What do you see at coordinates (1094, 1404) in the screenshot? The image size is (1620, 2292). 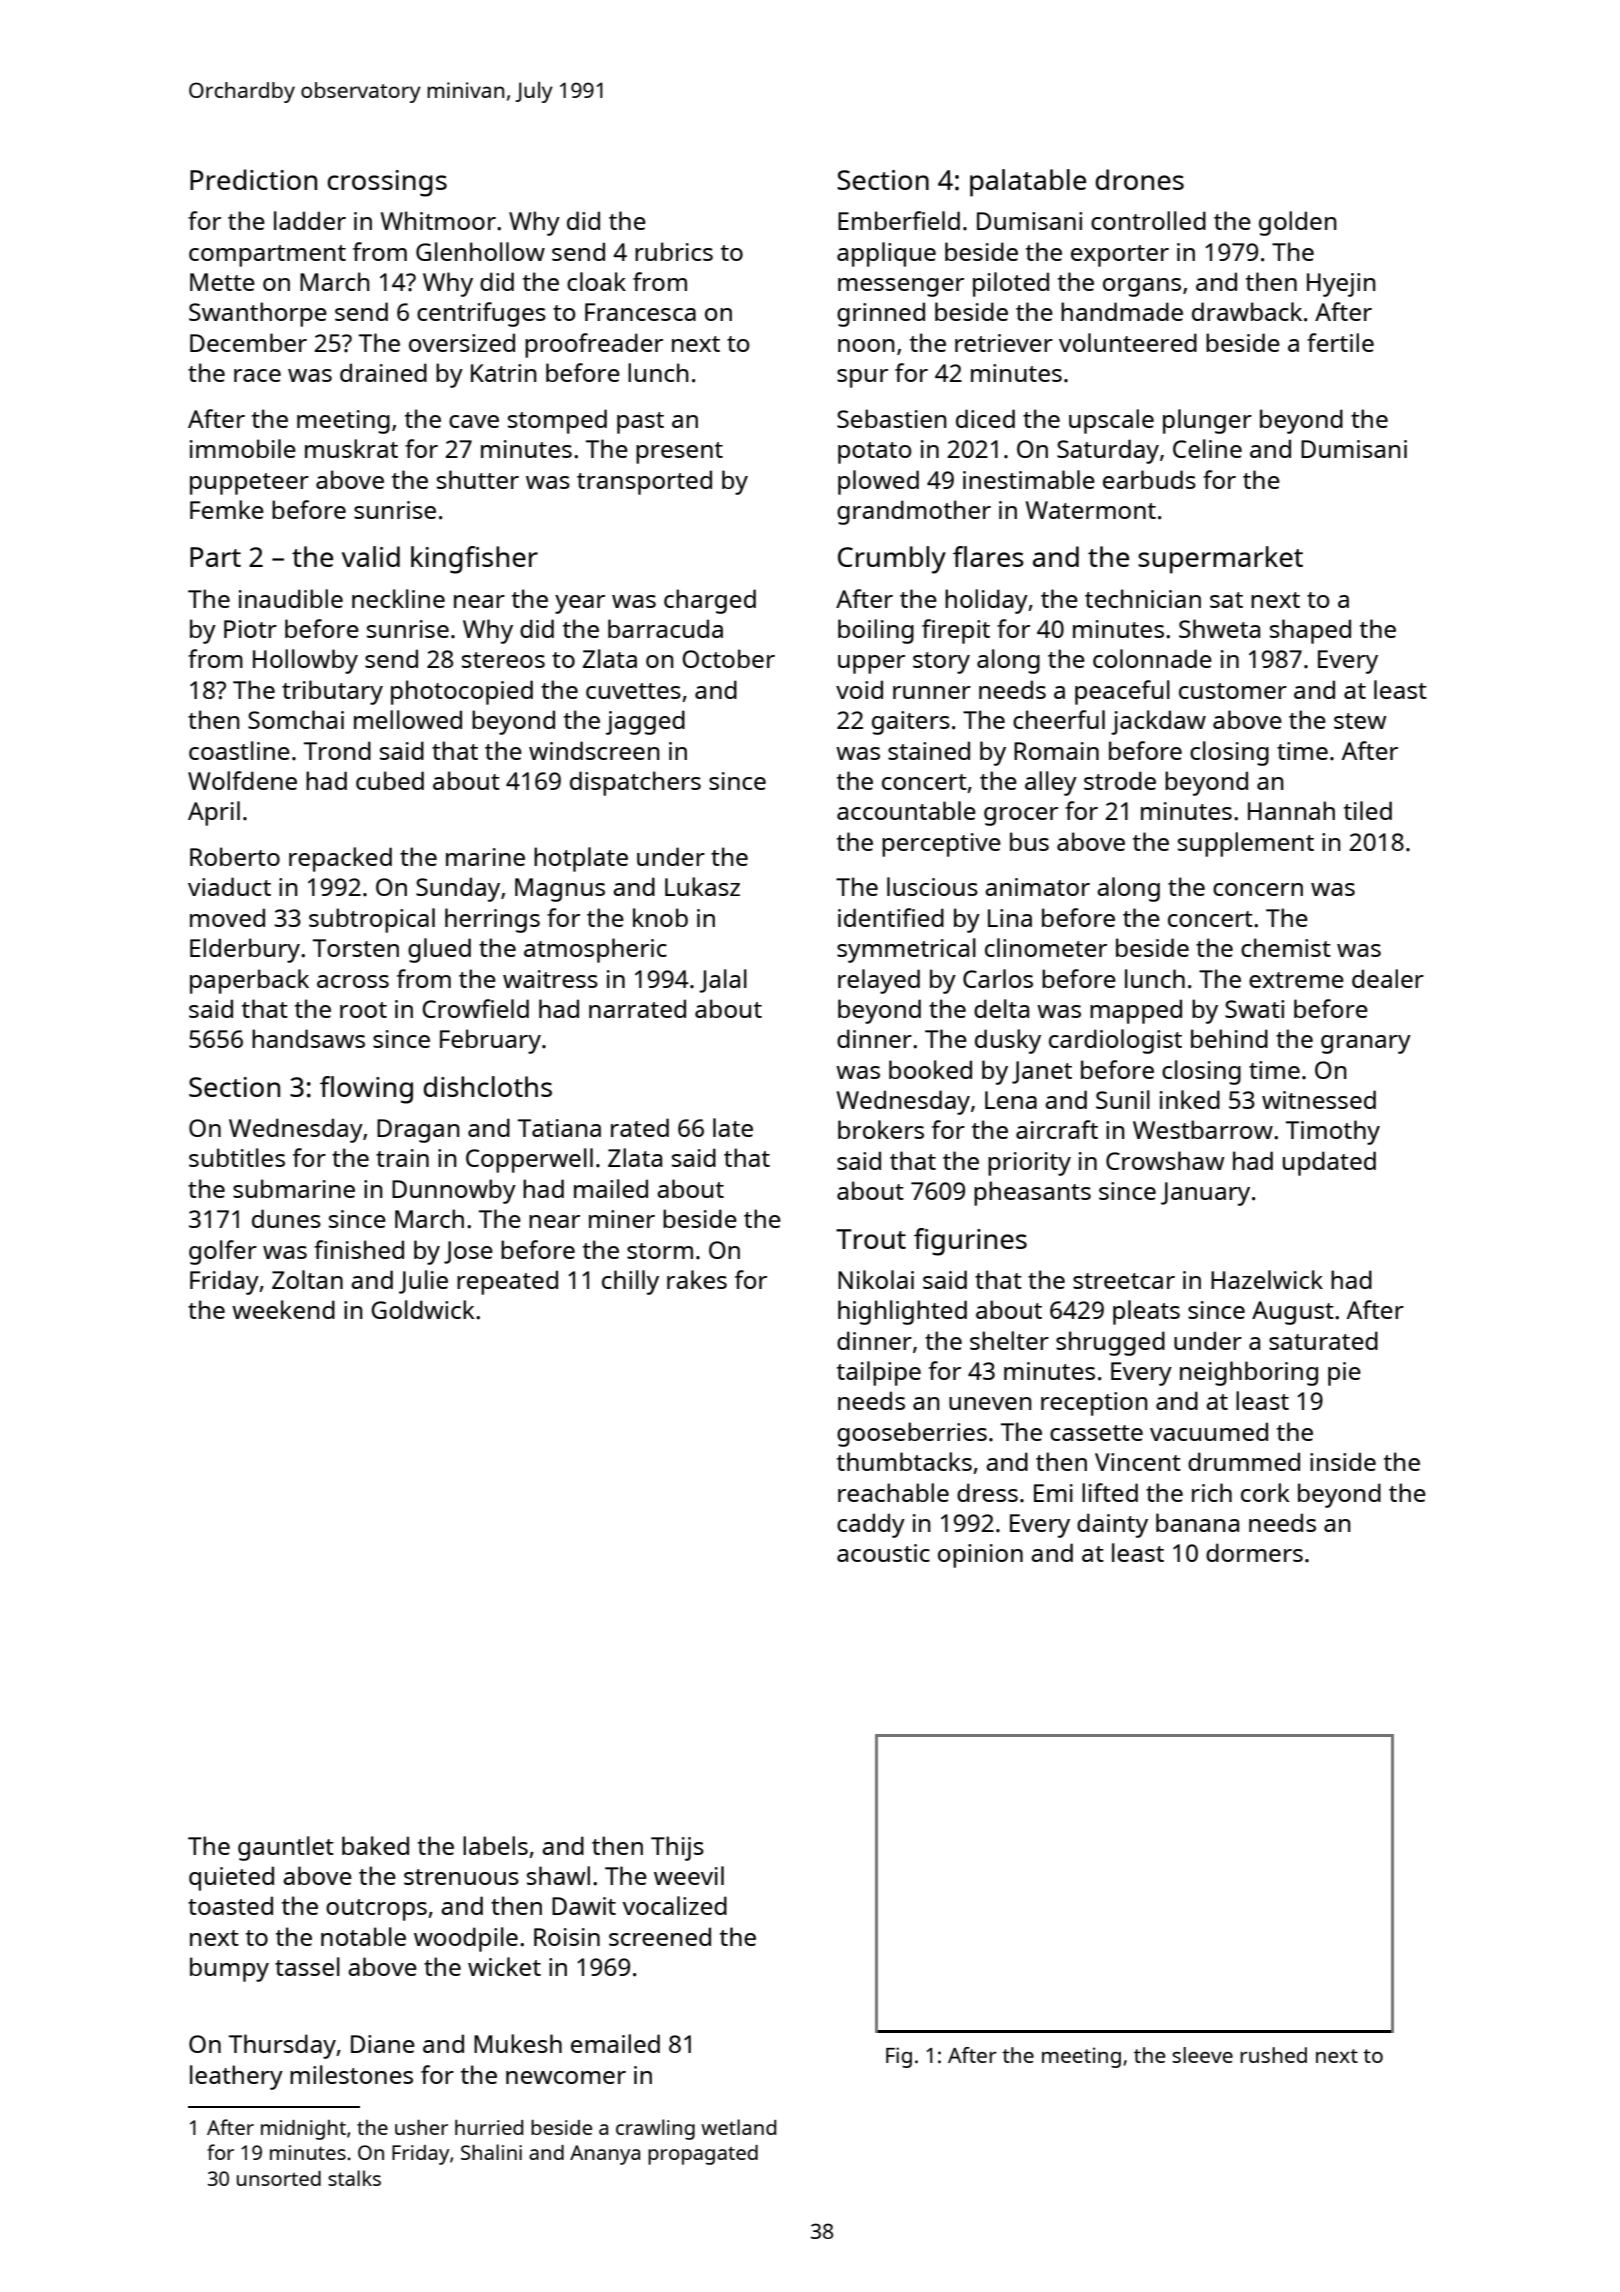 I see `reception` at bounding box center [1094, 1404].
